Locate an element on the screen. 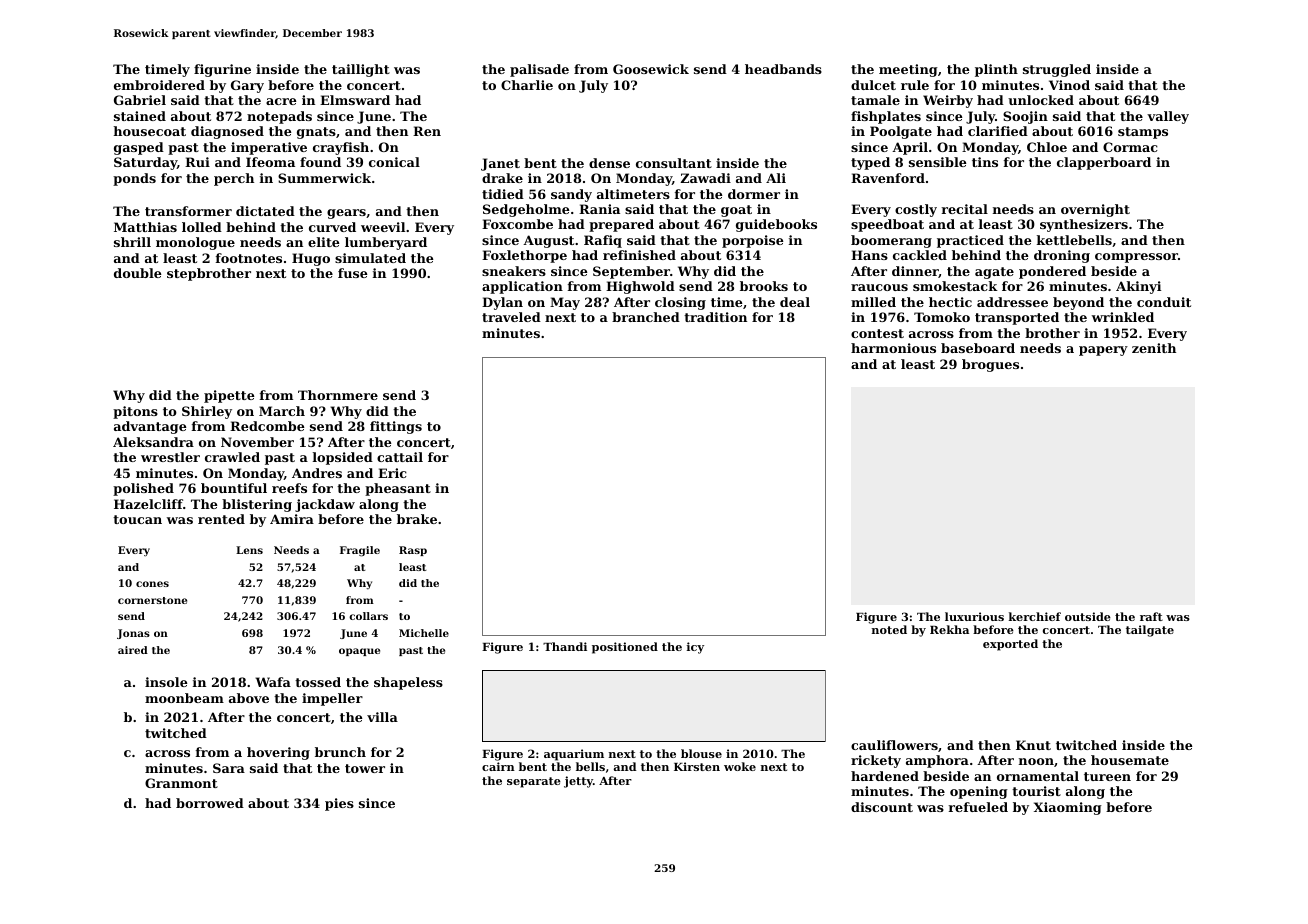  raft is located at coordinates (1151, 616).
